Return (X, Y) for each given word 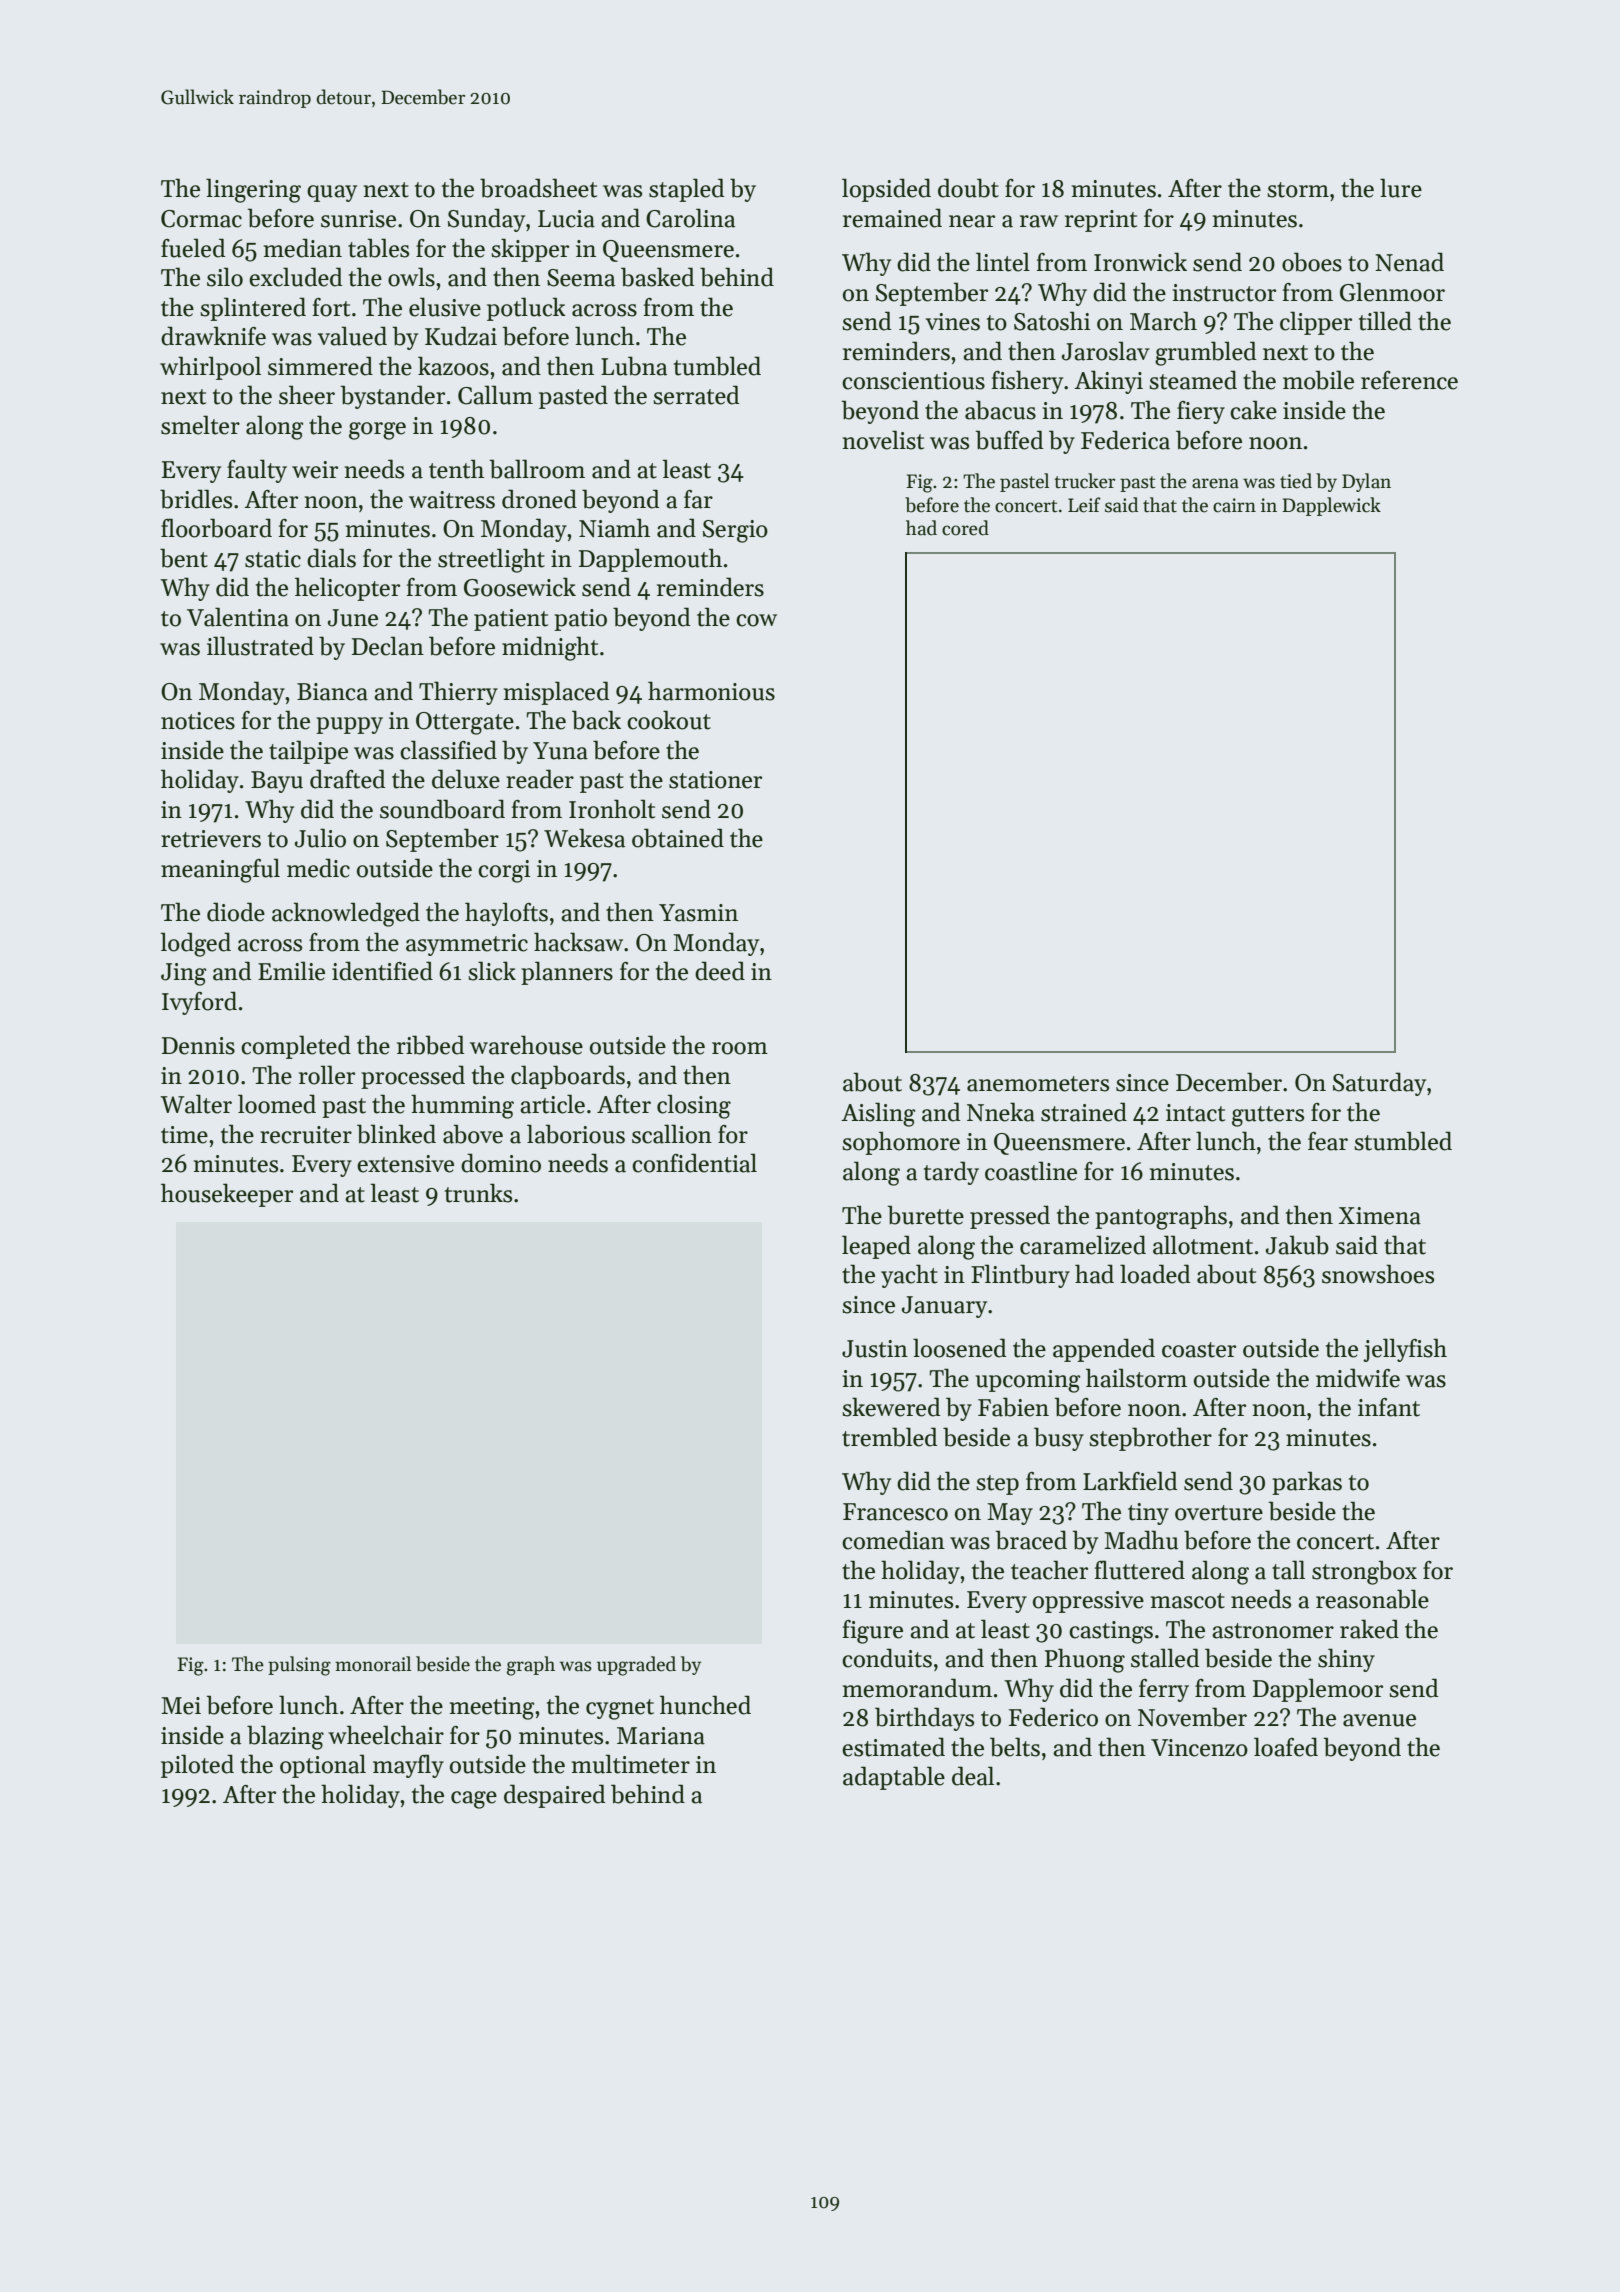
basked (658, 277)
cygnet (620, 1709)
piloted (197, 1766)
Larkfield (1130, 1481)
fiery (1201, 412)
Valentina (238, 617)
